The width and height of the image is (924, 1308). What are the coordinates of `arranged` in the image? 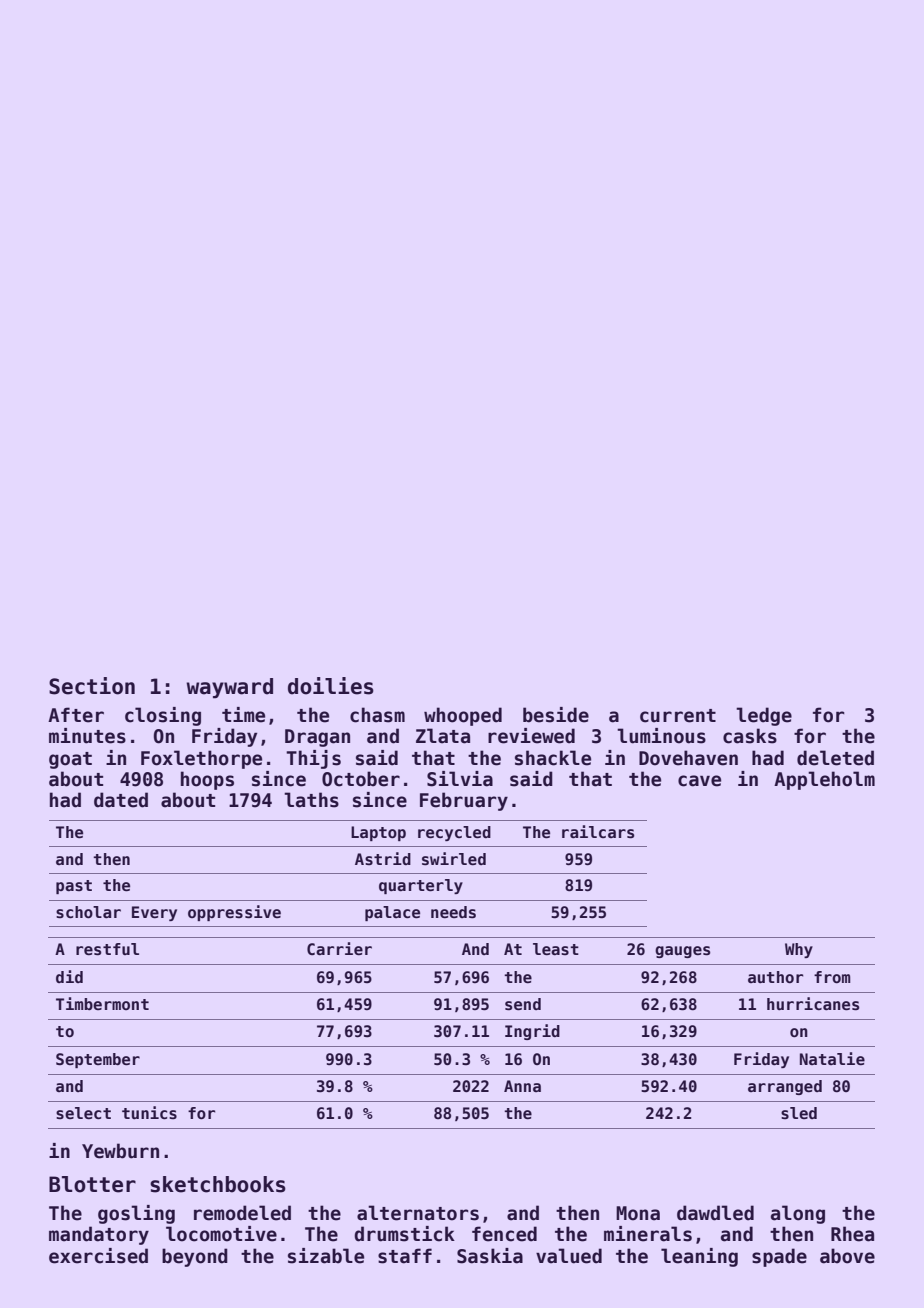 It's located at (785, 1087).
